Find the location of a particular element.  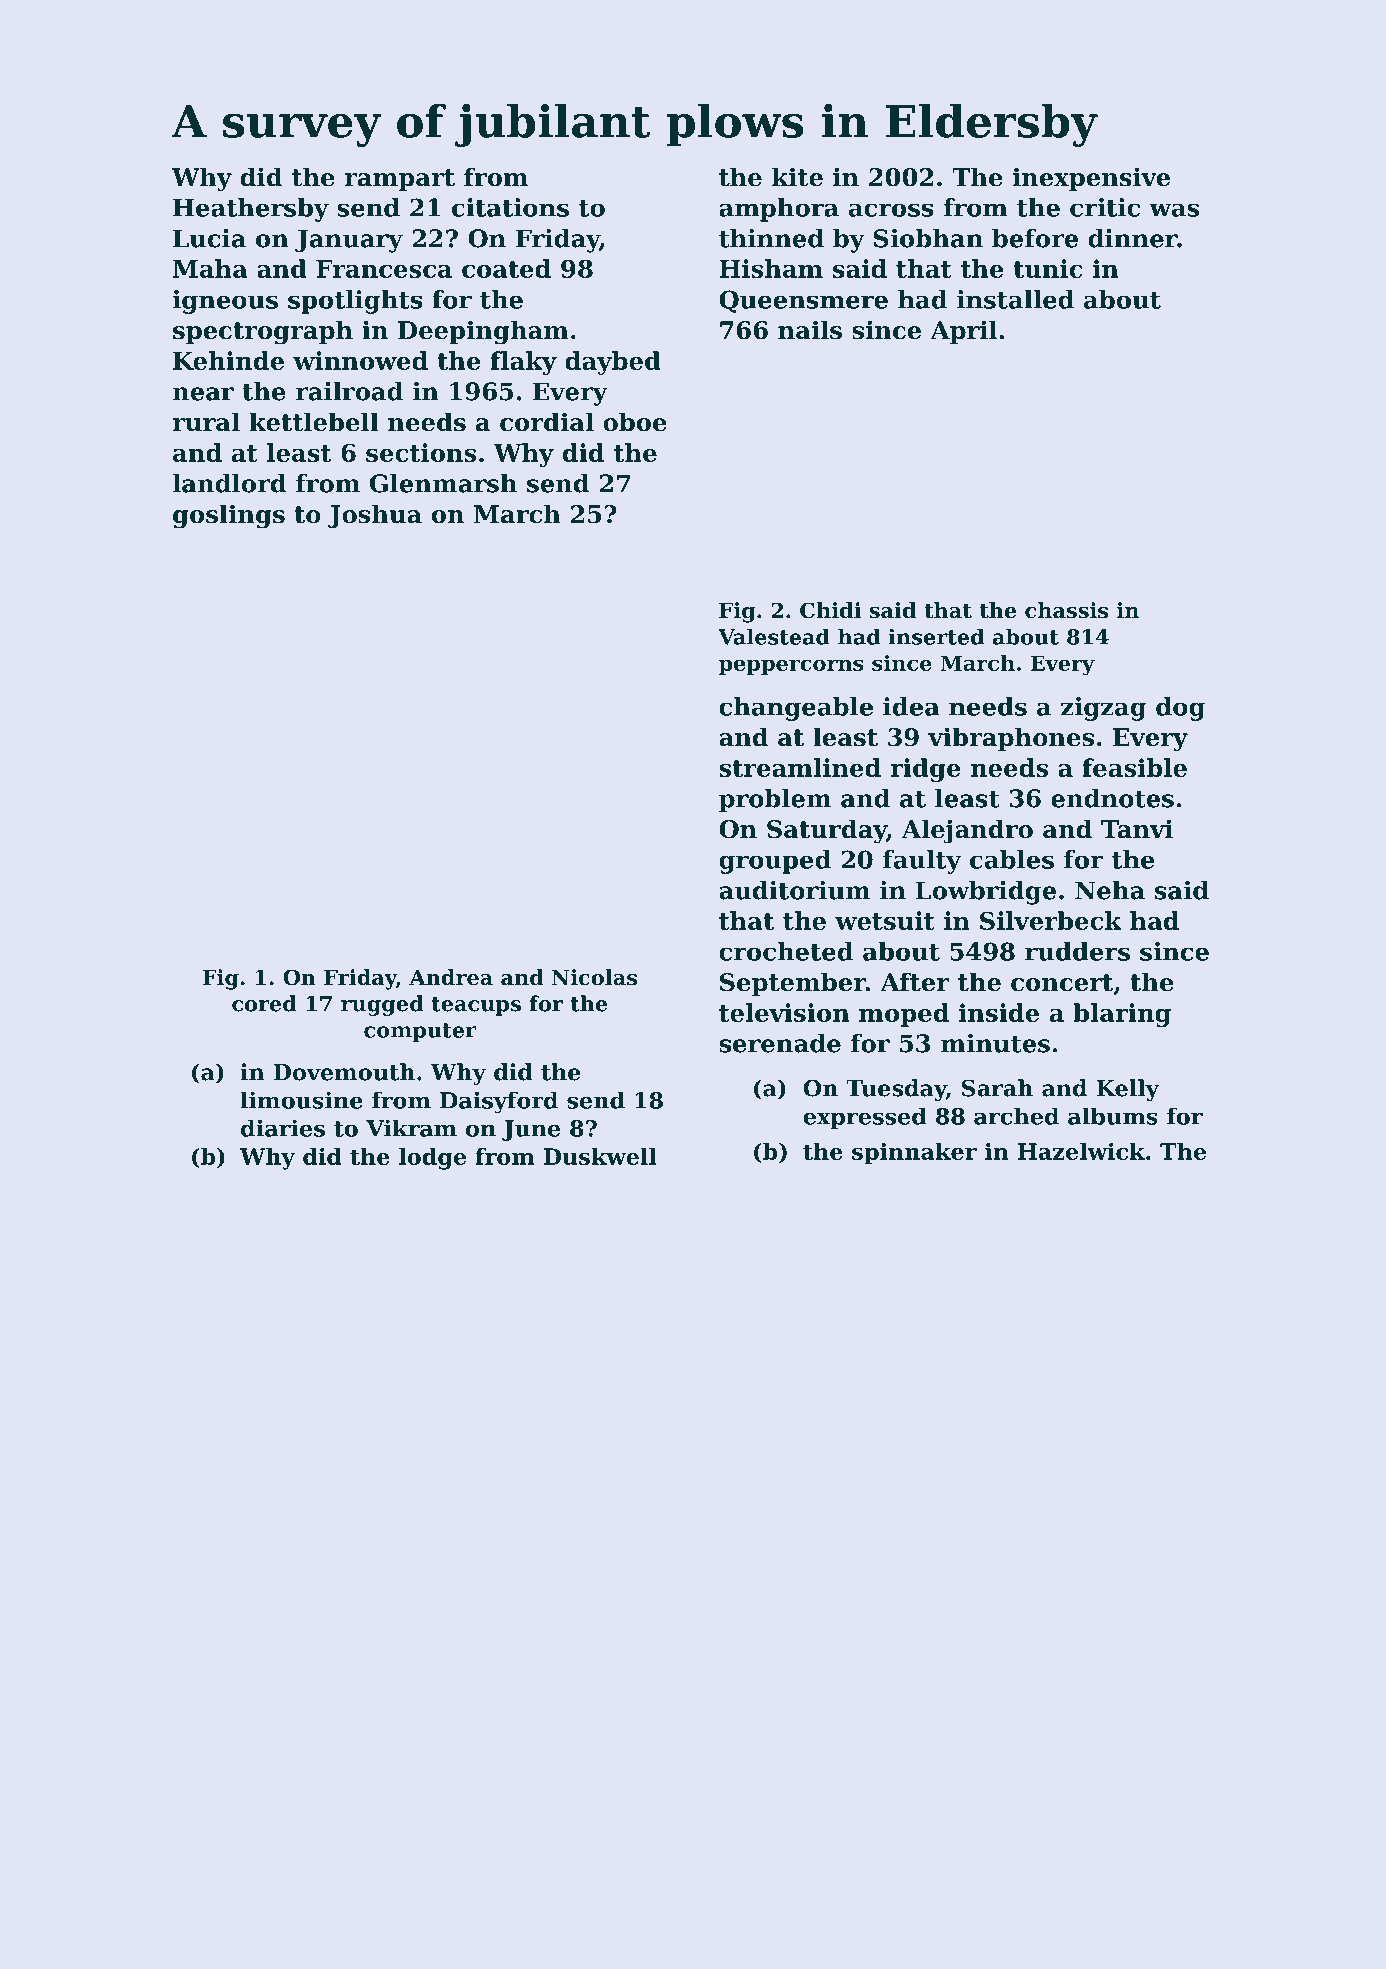

Hazelwick is located at coordinates (1081, 1151).
